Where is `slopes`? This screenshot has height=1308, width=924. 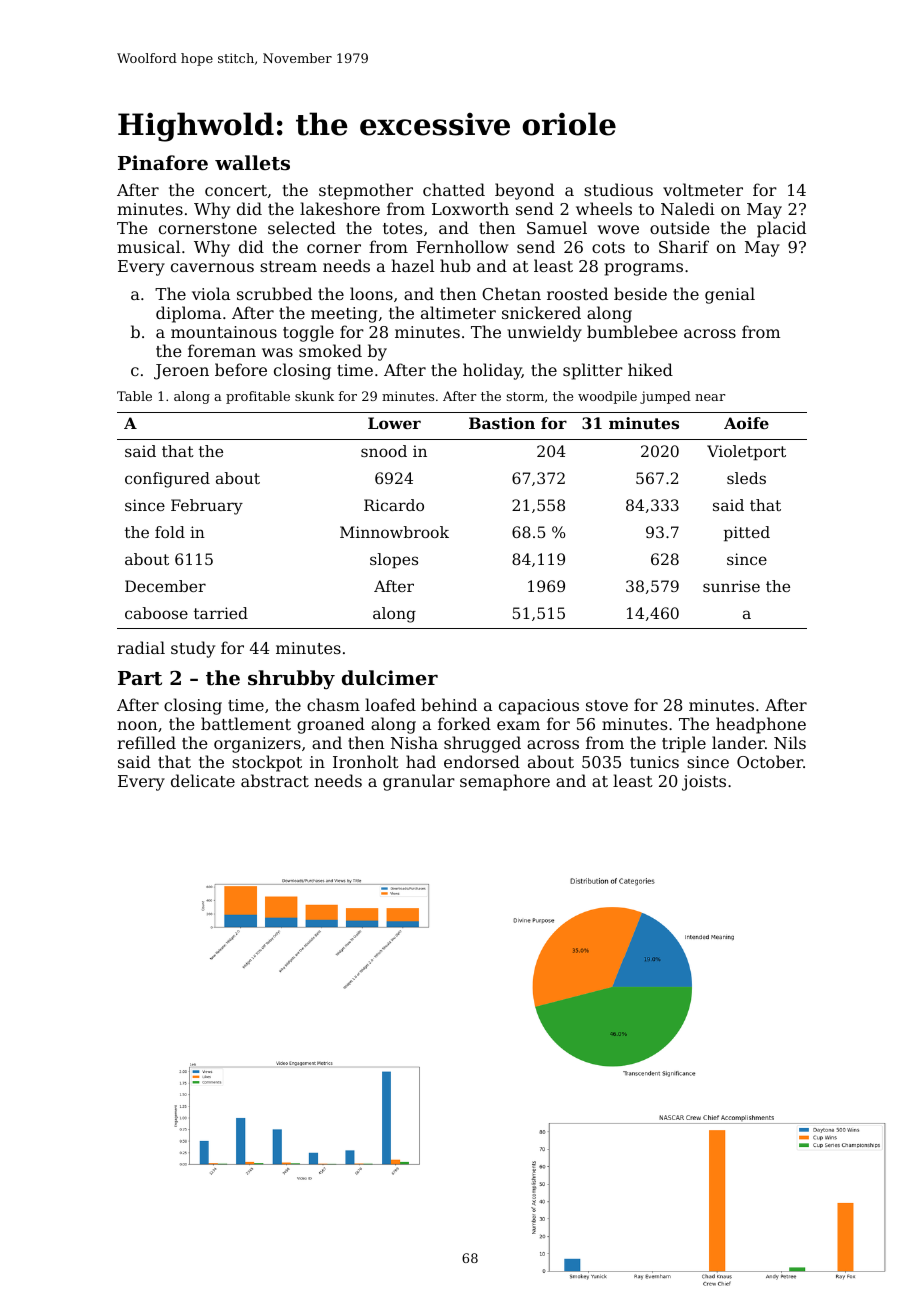 slopes is located at coordinates (394, 561).
